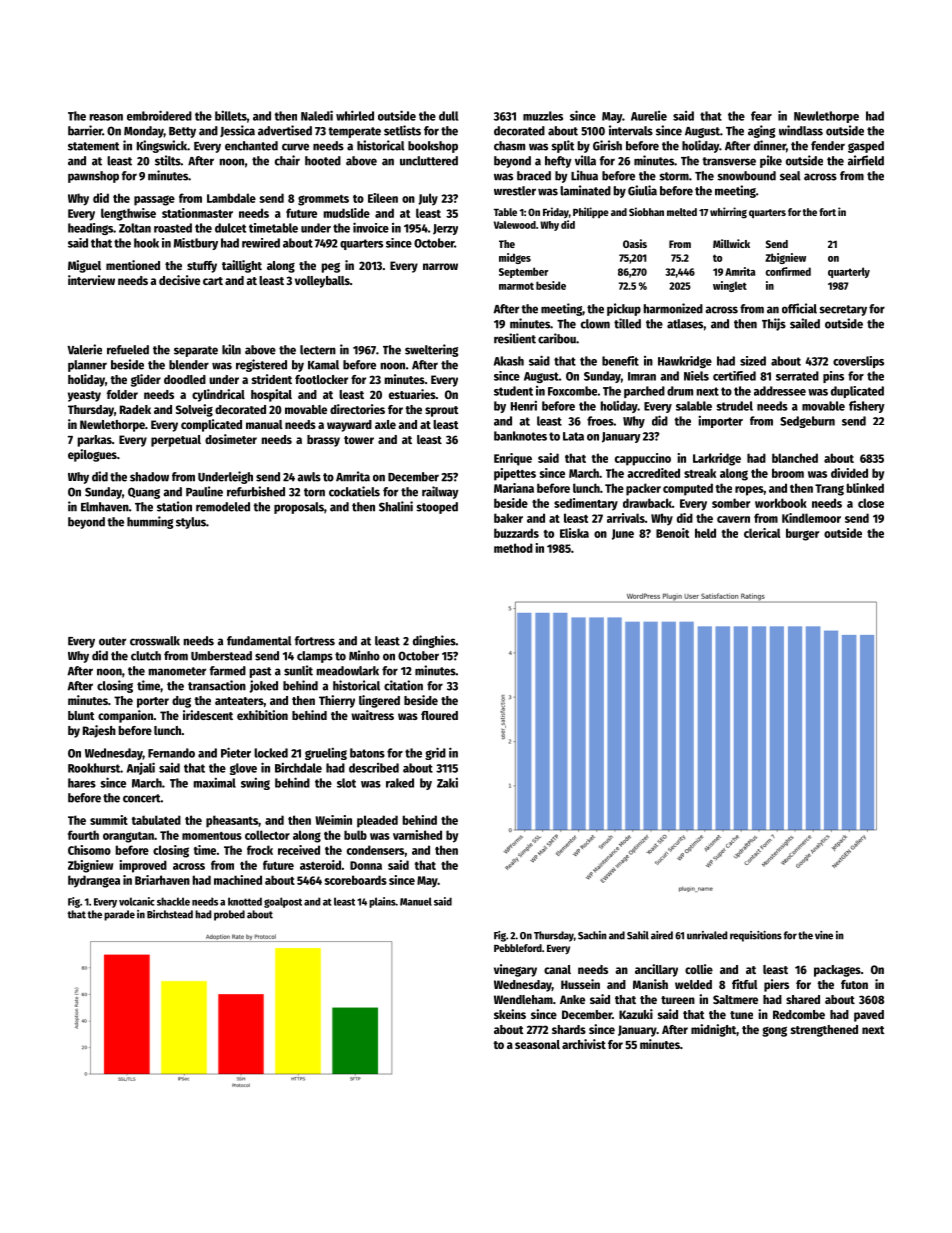  Describe the element at coordinates (177, 671) in the document. I see `manometer` at that location.
